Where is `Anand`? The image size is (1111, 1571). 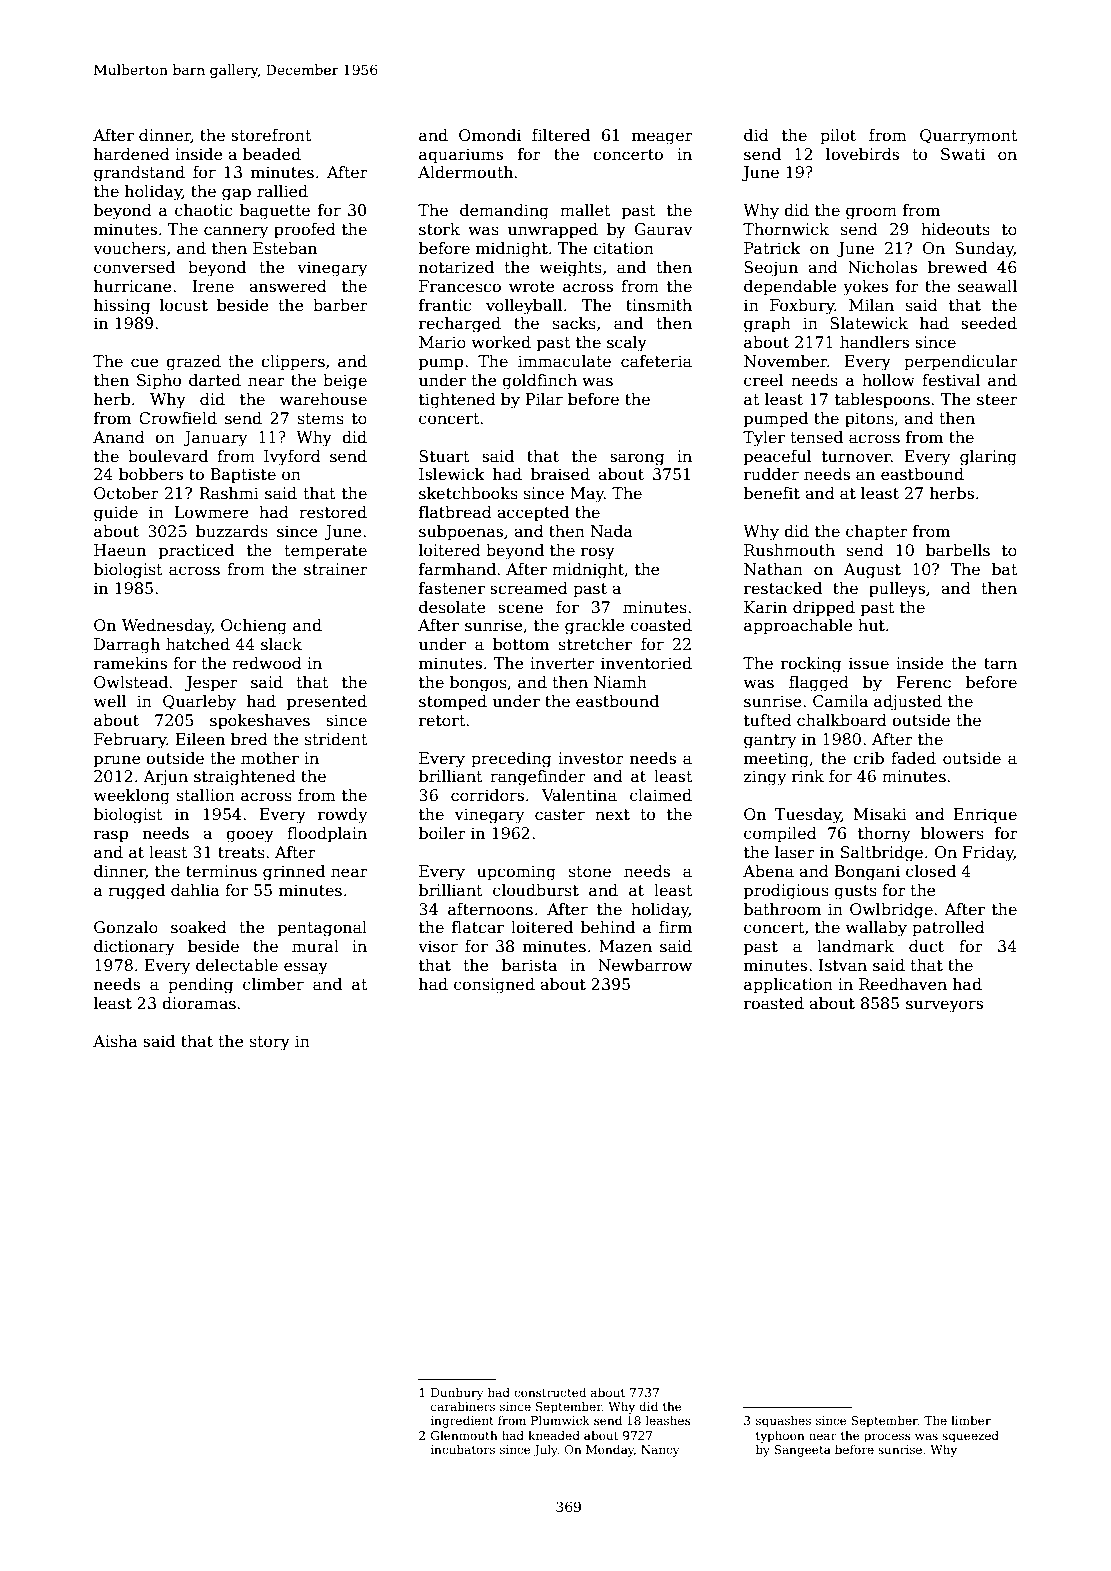 Anand is located at coordinates (119, 437).
